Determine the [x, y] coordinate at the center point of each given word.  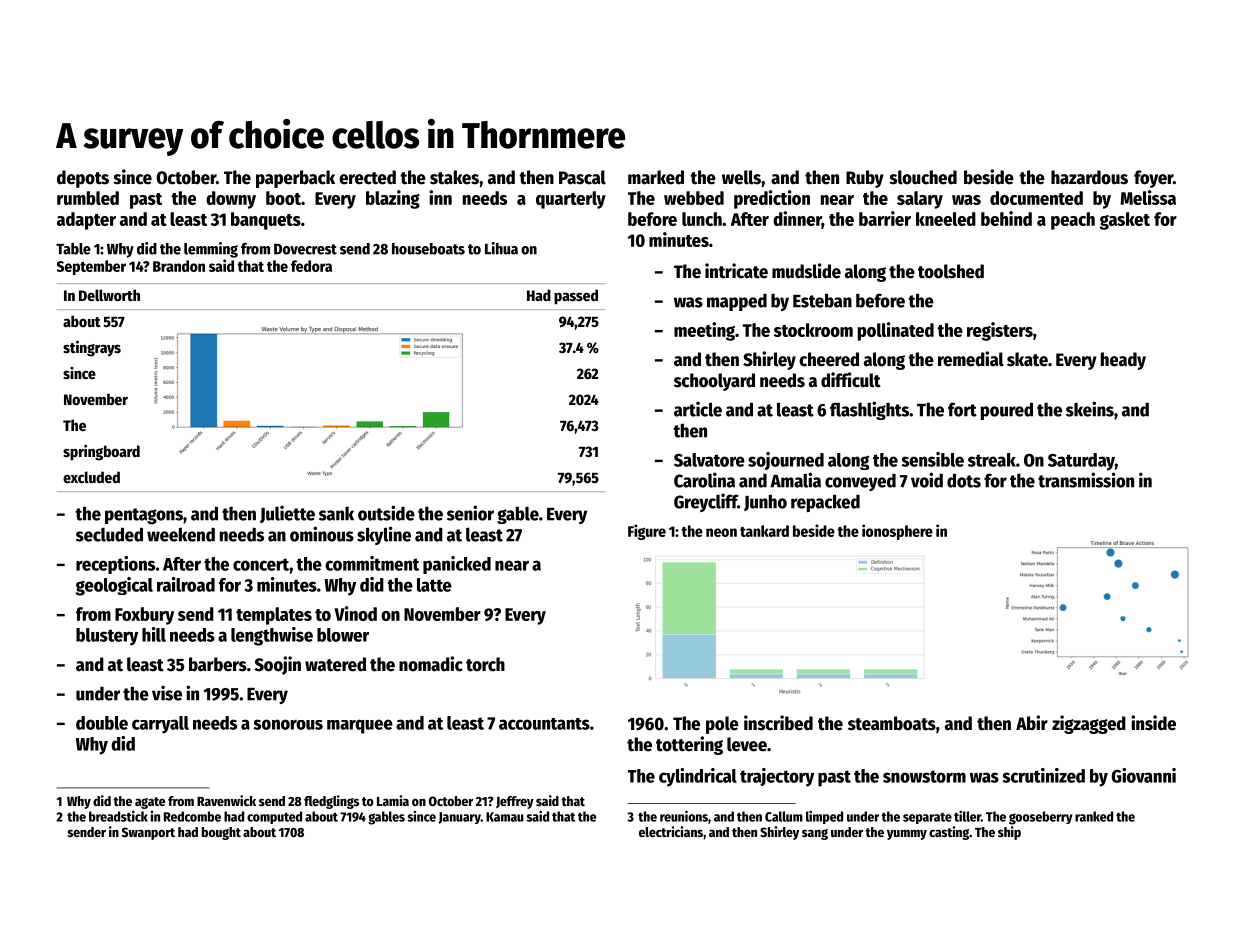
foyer [1153, 179]
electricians [671, 831]
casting [949, 833]
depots [83, 179]
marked [656, 177]
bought [221, 833]
